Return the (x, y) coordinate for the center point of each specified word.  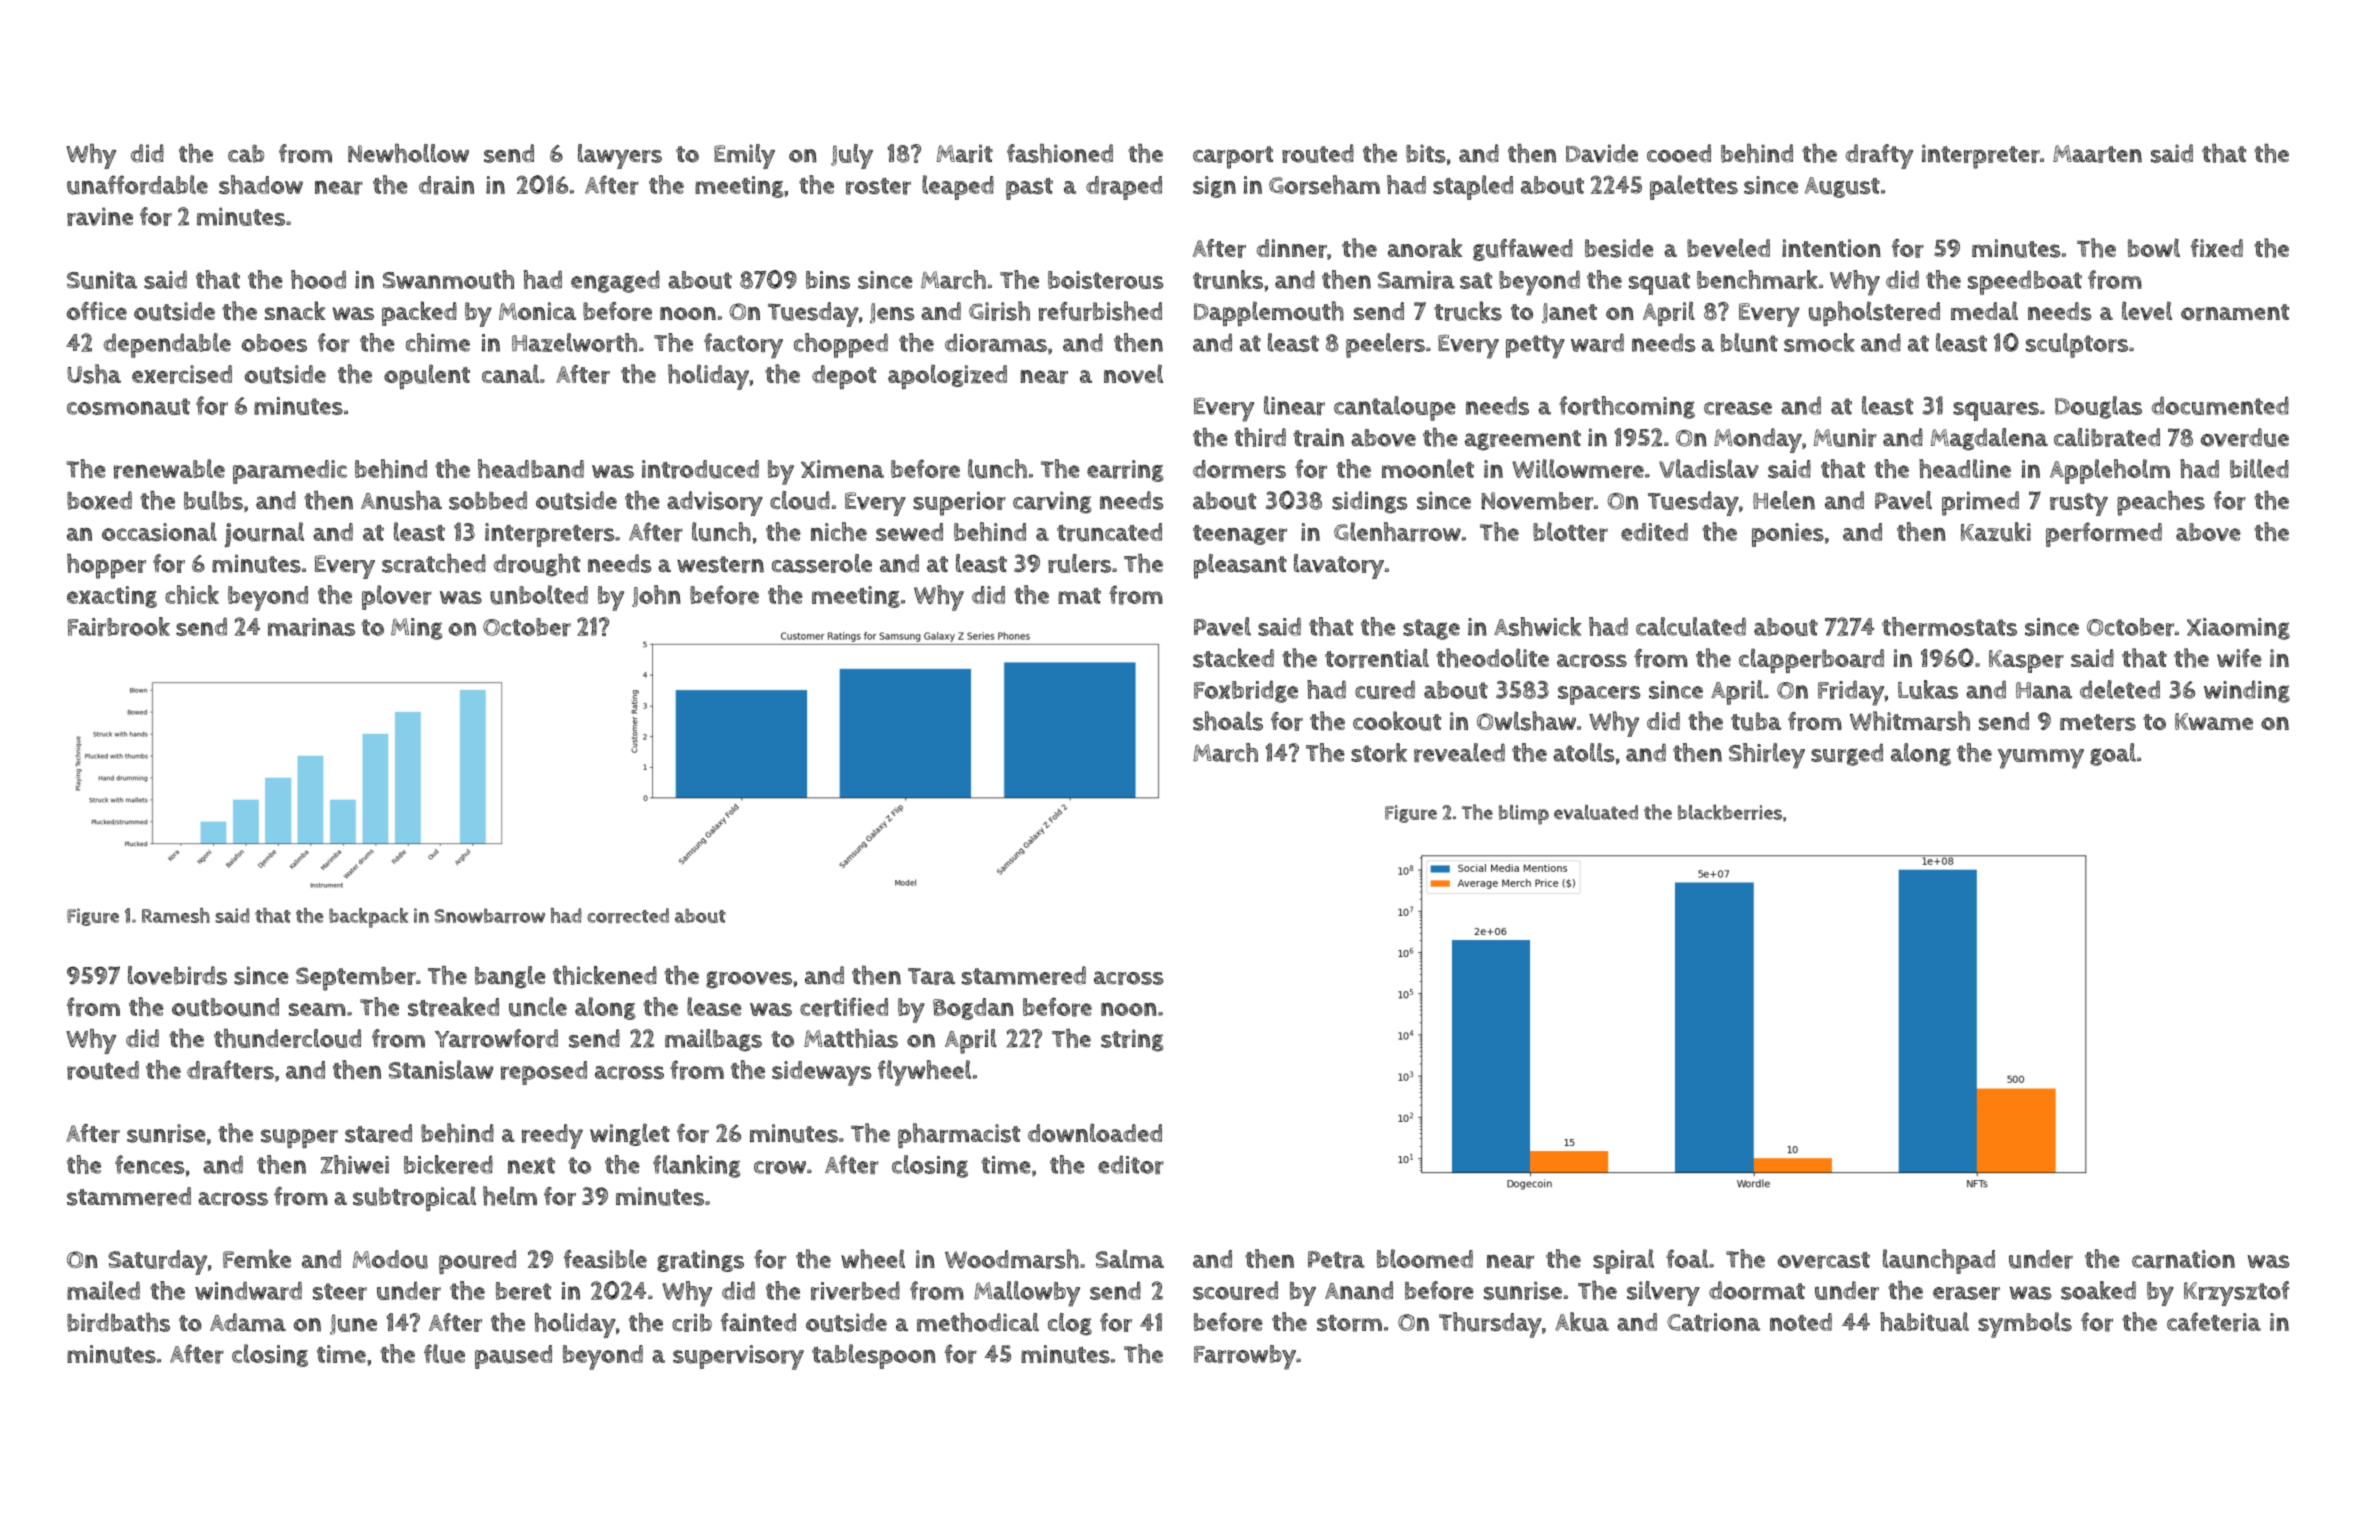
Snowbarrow (489, 915)
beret (523, 1291)
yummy (2041, 759)
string (1132, 1040)
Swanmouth (448, 279)
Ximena (842, 469)
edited (1654, 532)
